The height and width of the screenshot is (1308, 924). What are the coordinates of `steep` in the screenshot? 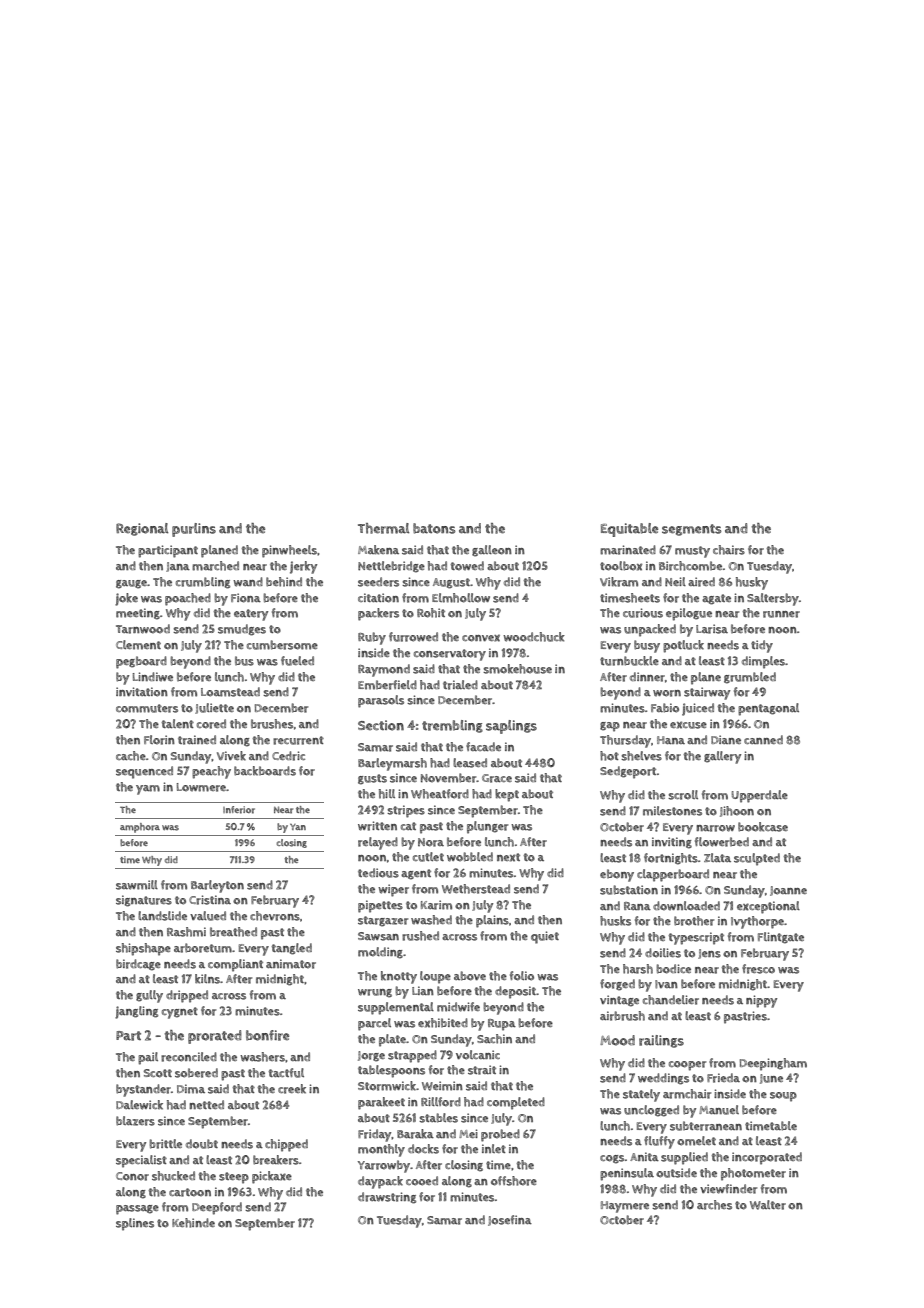 It's located at (234, 1178).
